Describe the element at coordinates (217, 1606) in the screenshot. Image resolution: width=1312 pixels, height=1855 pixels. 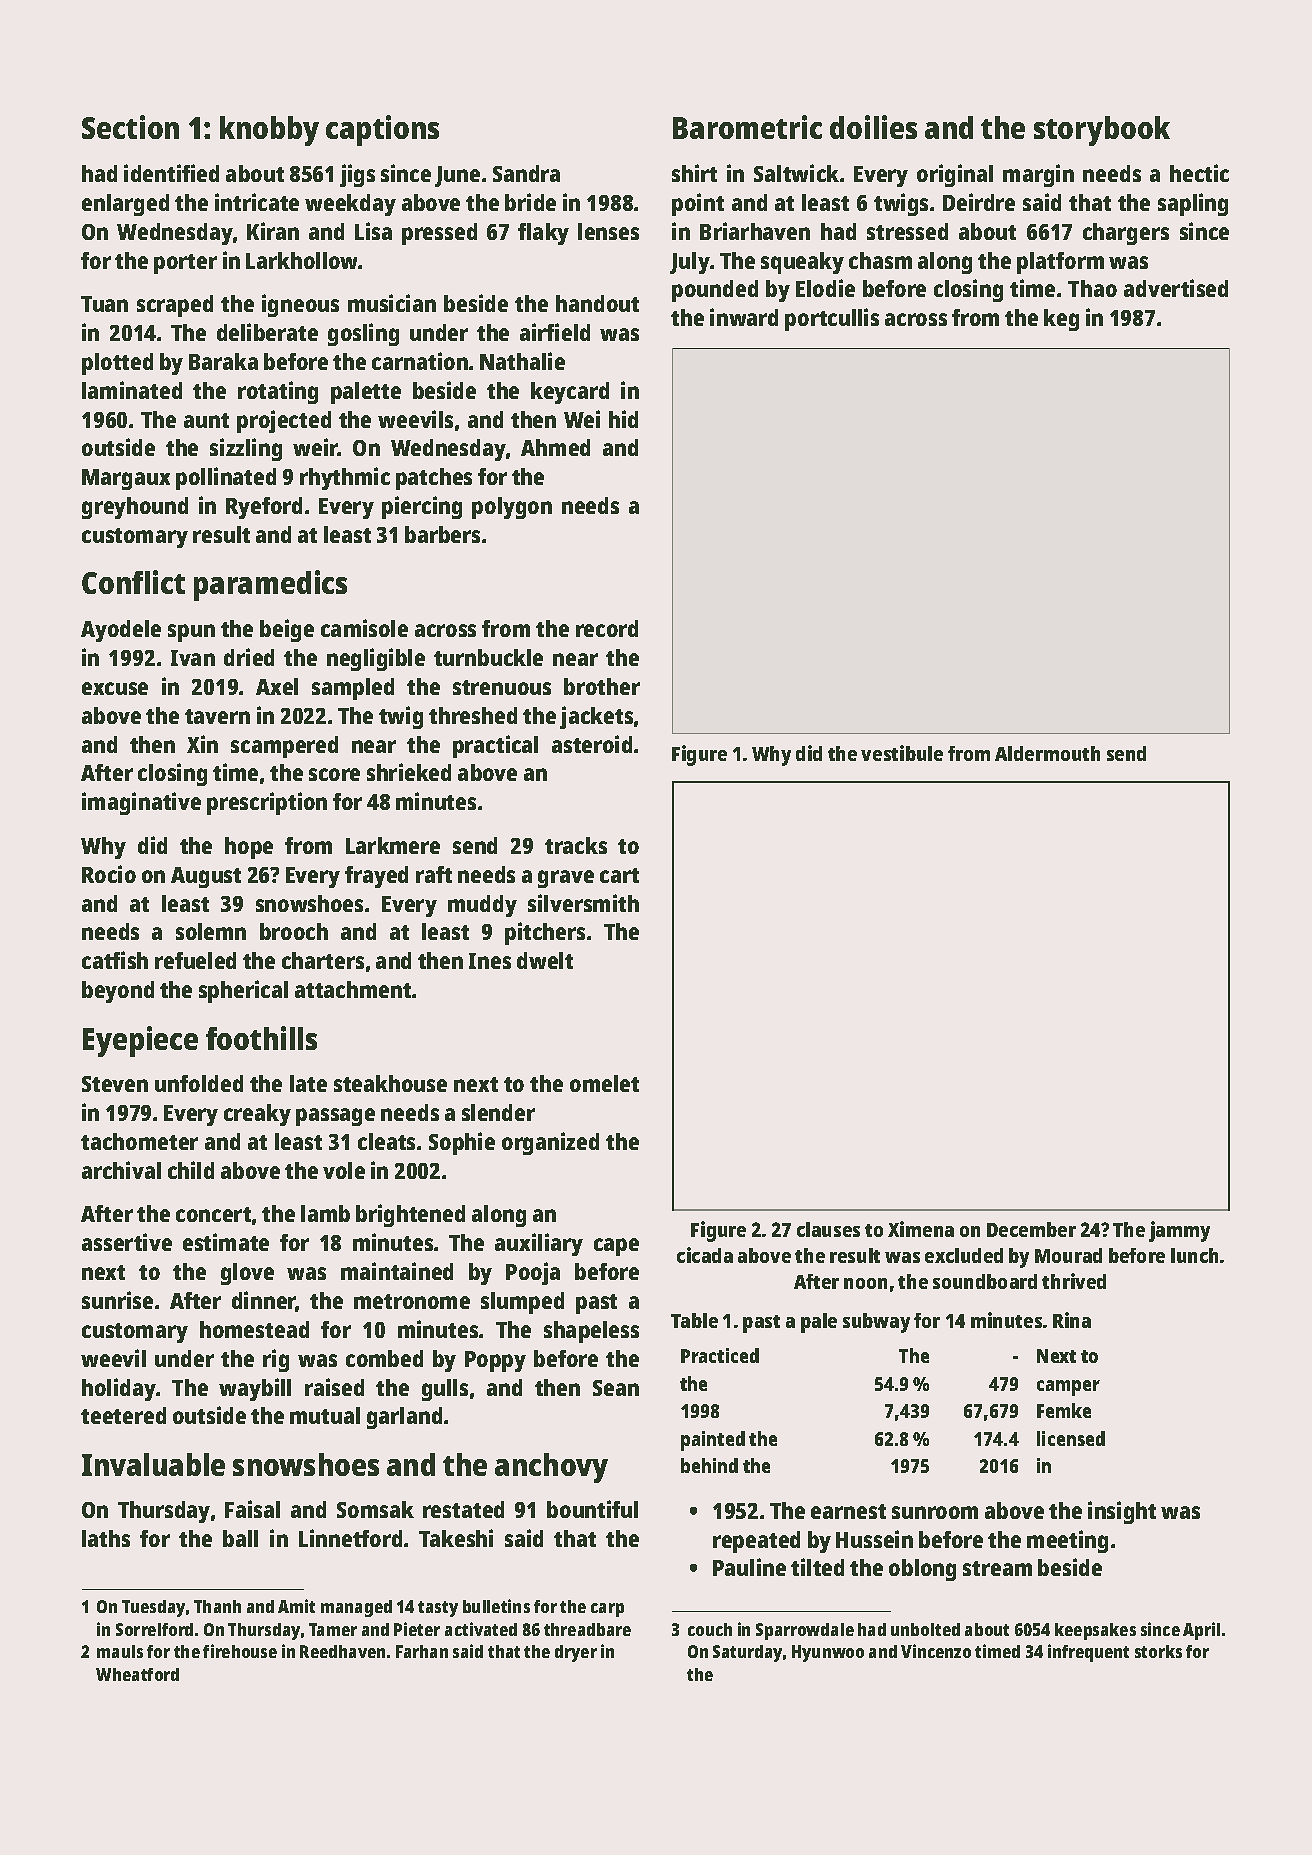
I see `Thanh` at that location.
